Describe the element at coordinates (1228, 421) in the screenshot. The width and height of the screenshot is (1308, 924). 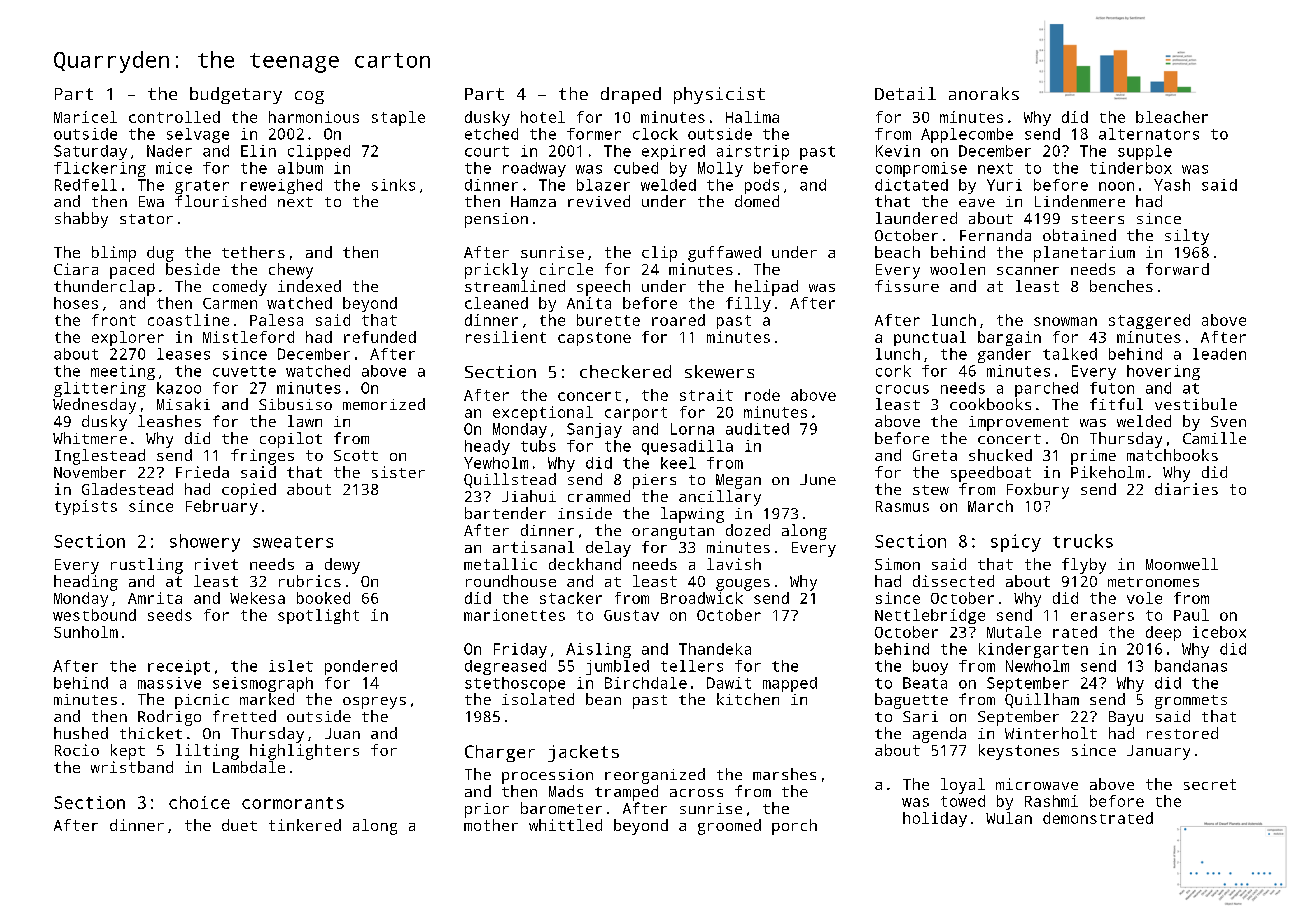
I see `Sven` at that location.
